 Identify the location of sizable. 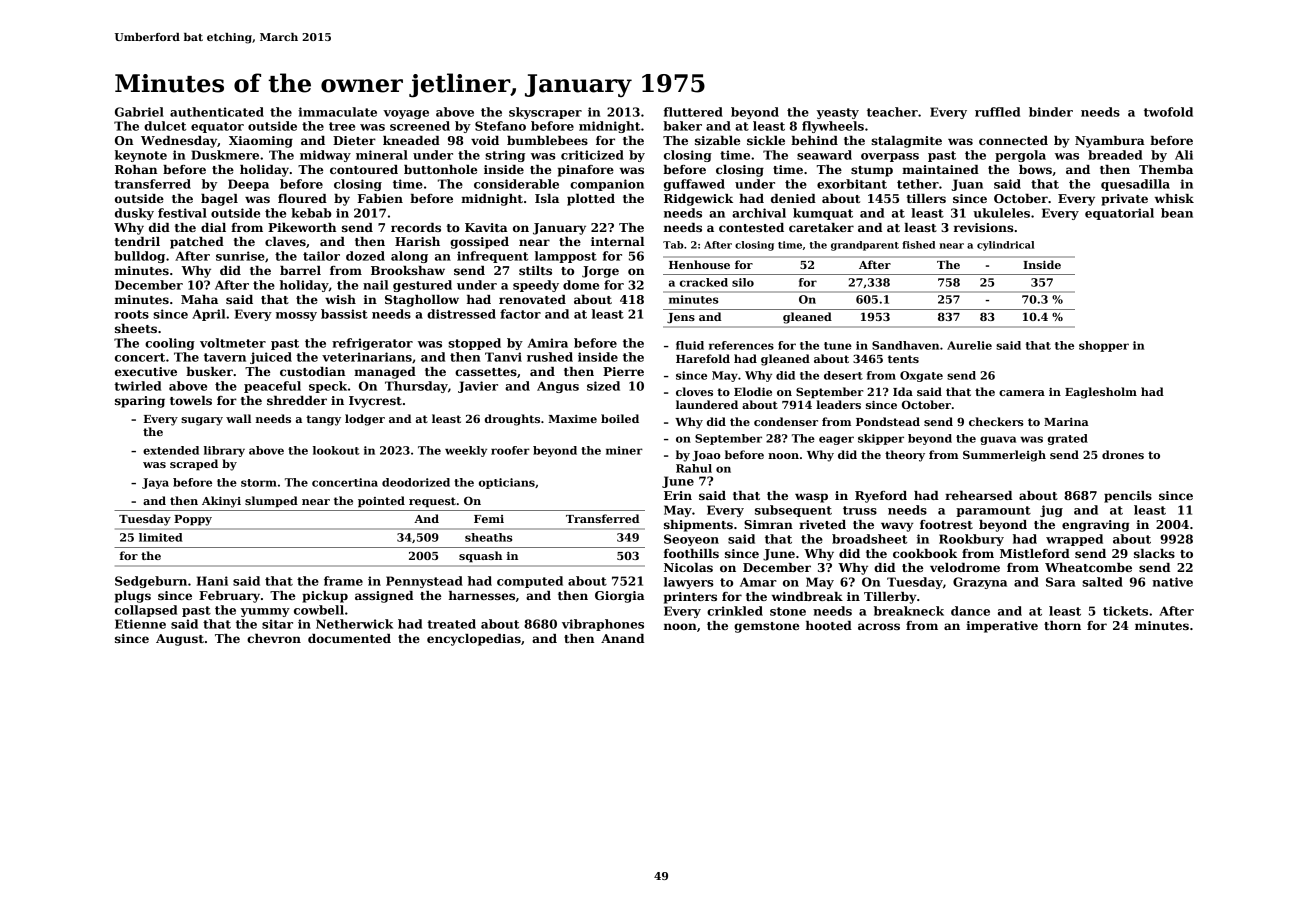
(717, 140).
